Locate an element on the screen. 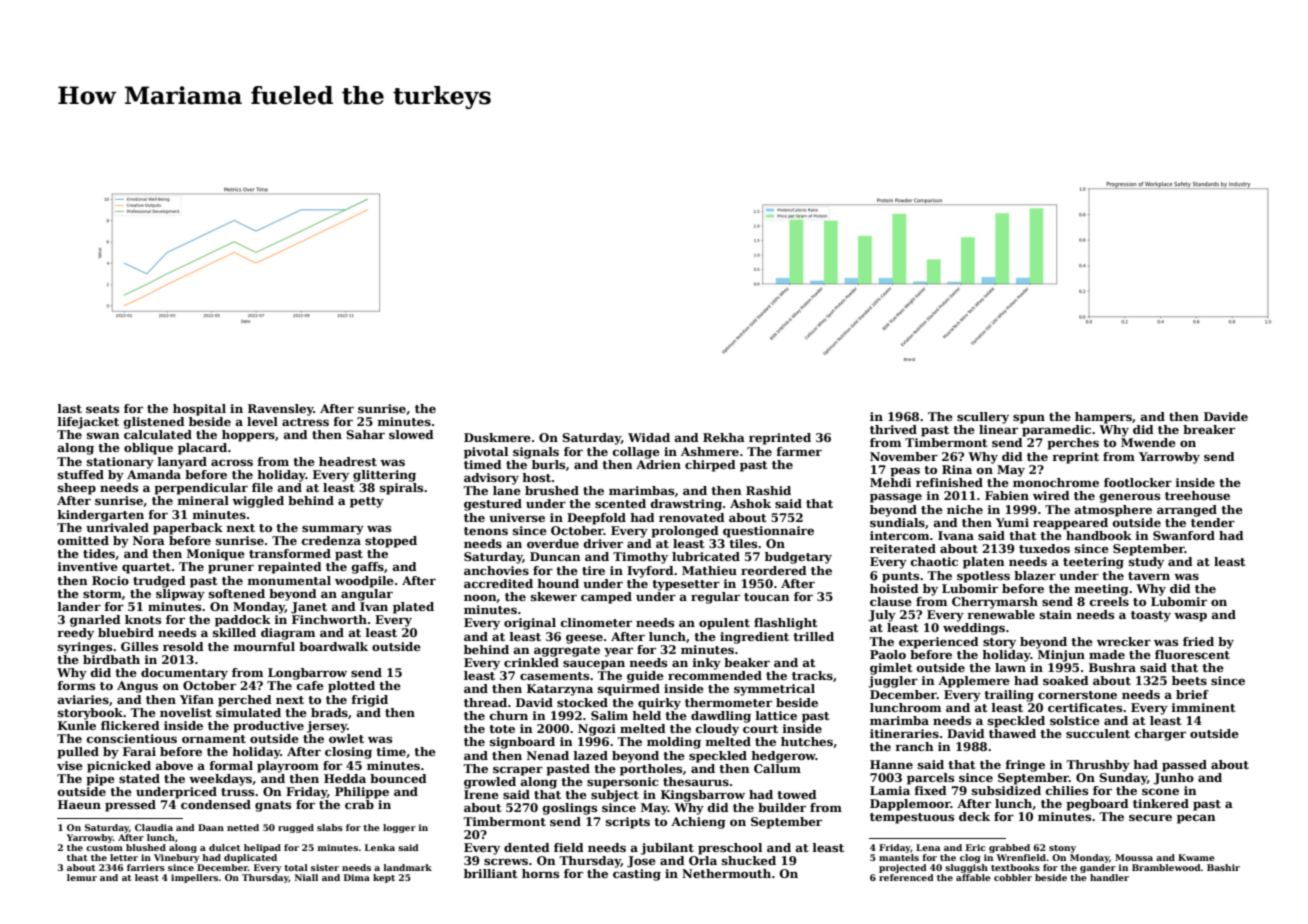 This screenshot has width=1308, height=924. hoisted is located at coordinates (894, 588).
